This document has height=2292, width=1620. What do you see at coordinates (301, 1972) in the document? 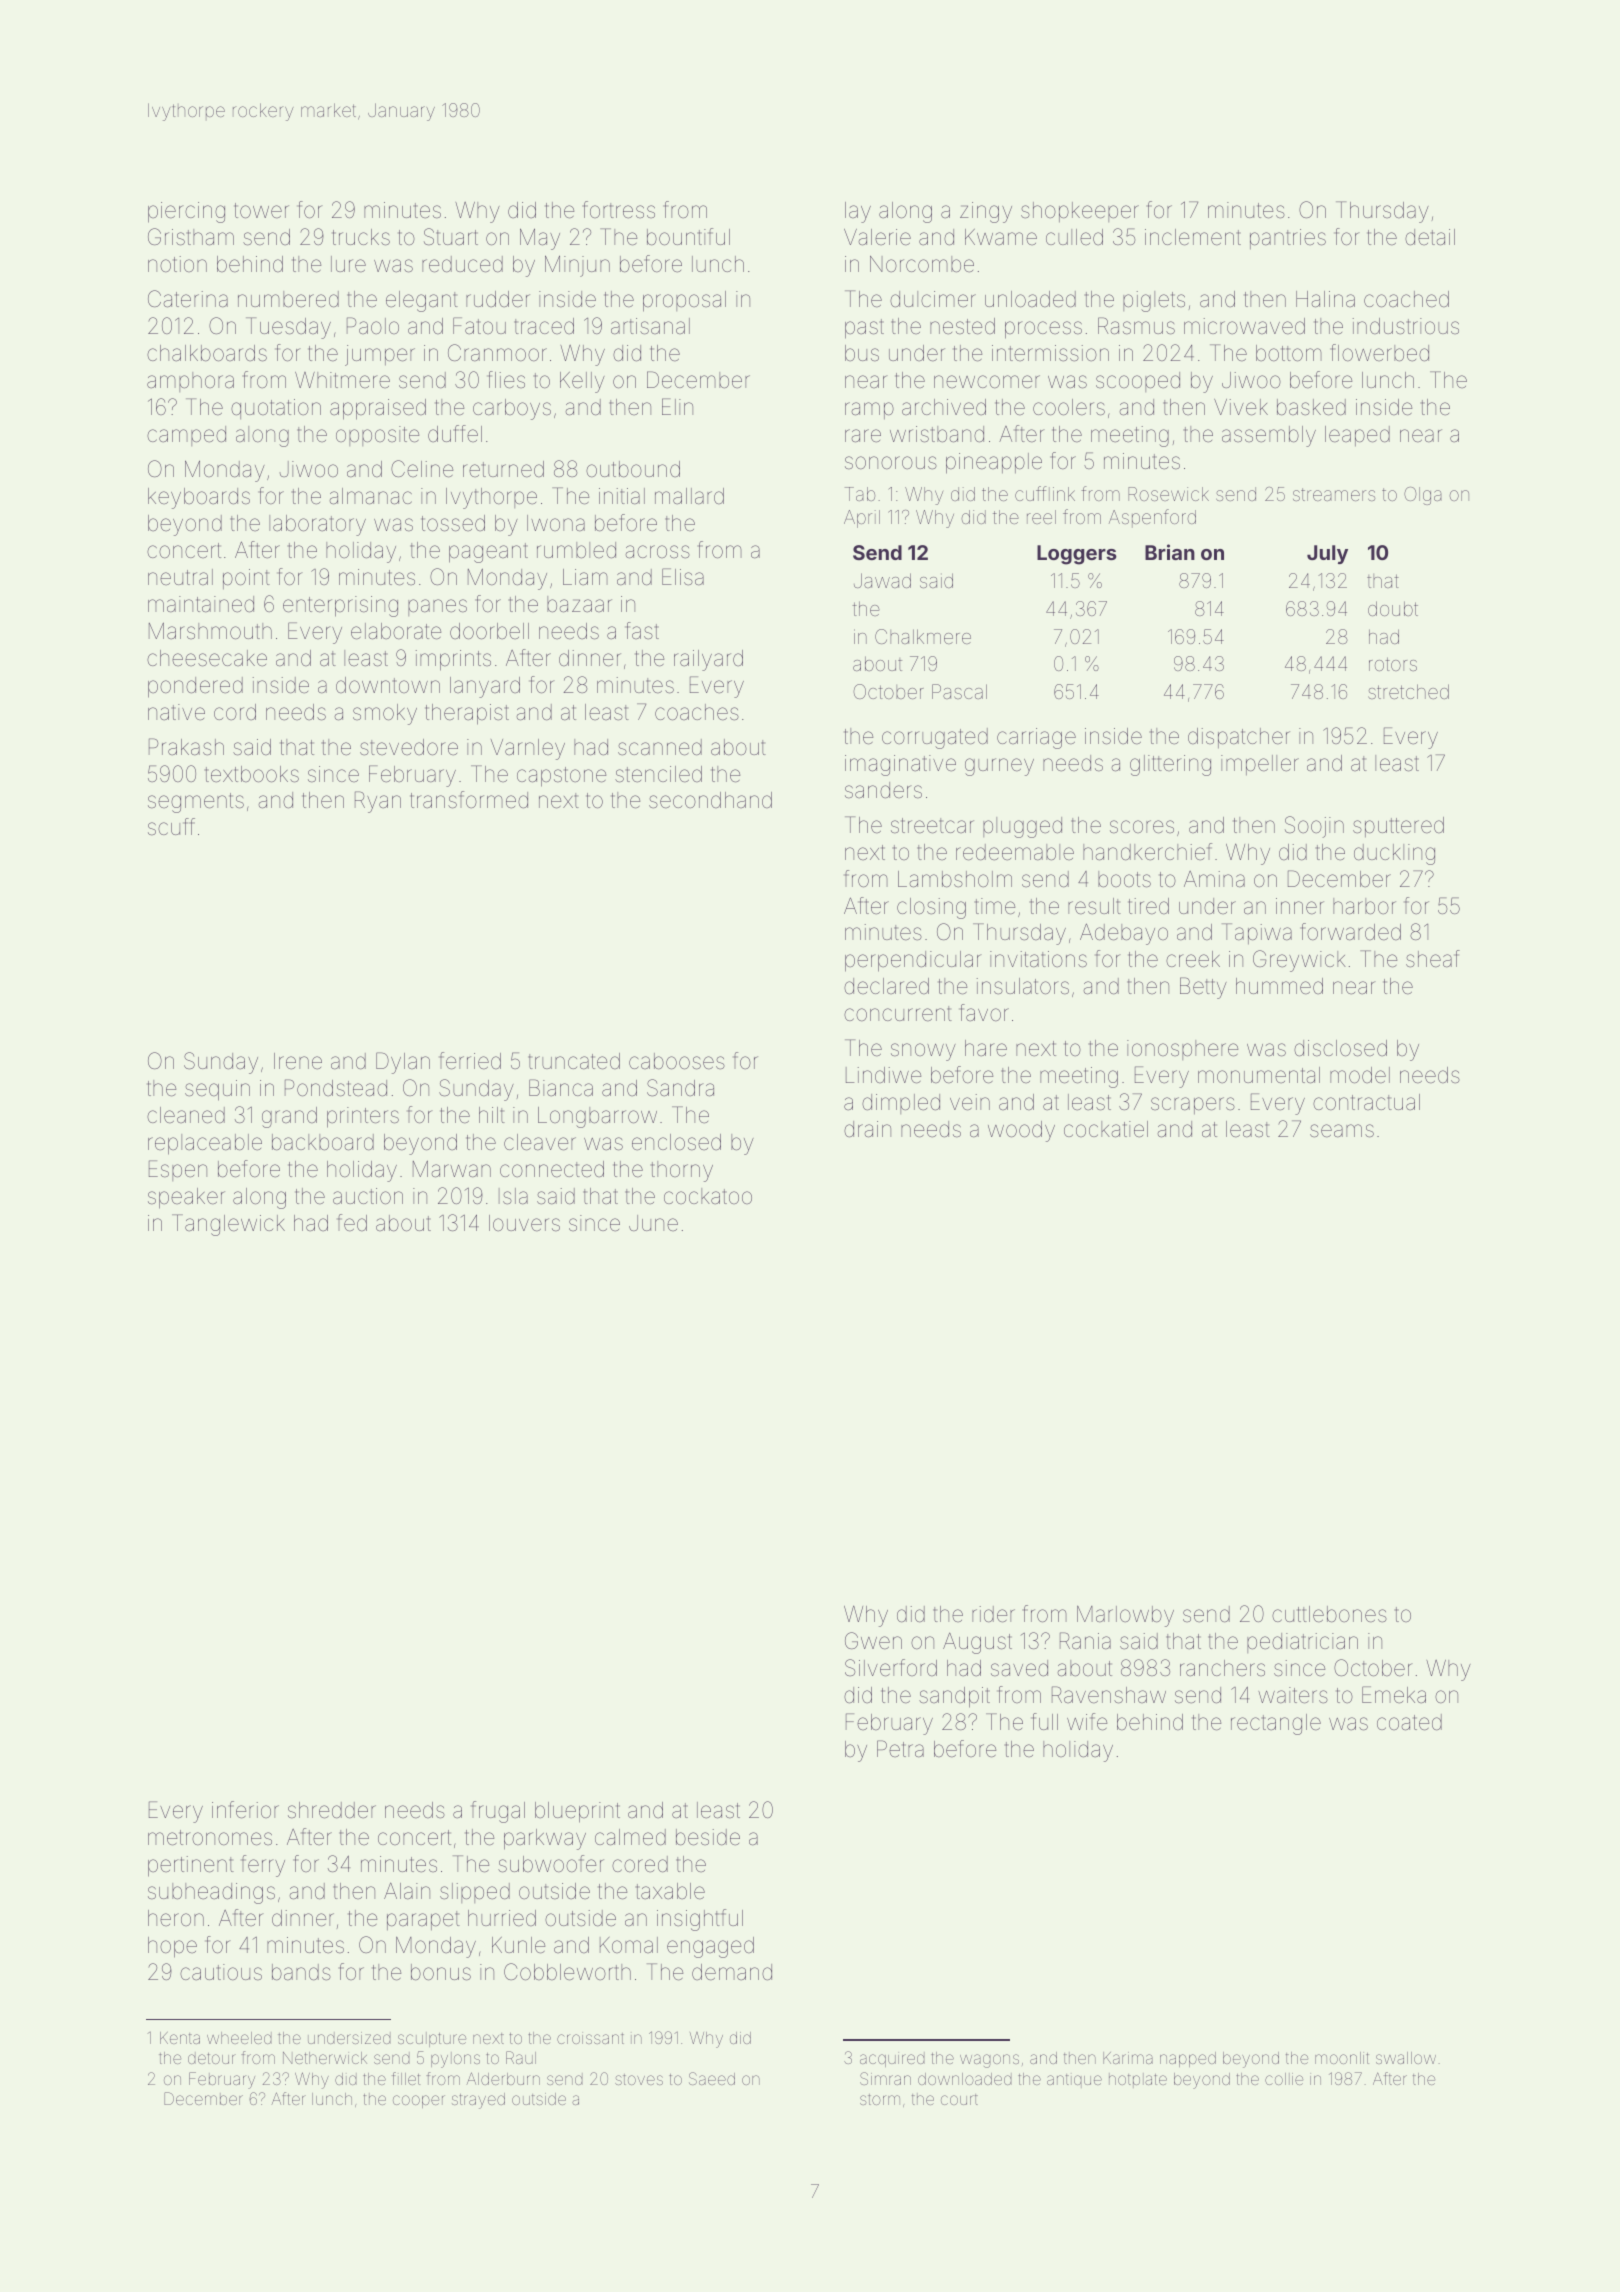
I see `bands` at bounding box center [301, 1972].
